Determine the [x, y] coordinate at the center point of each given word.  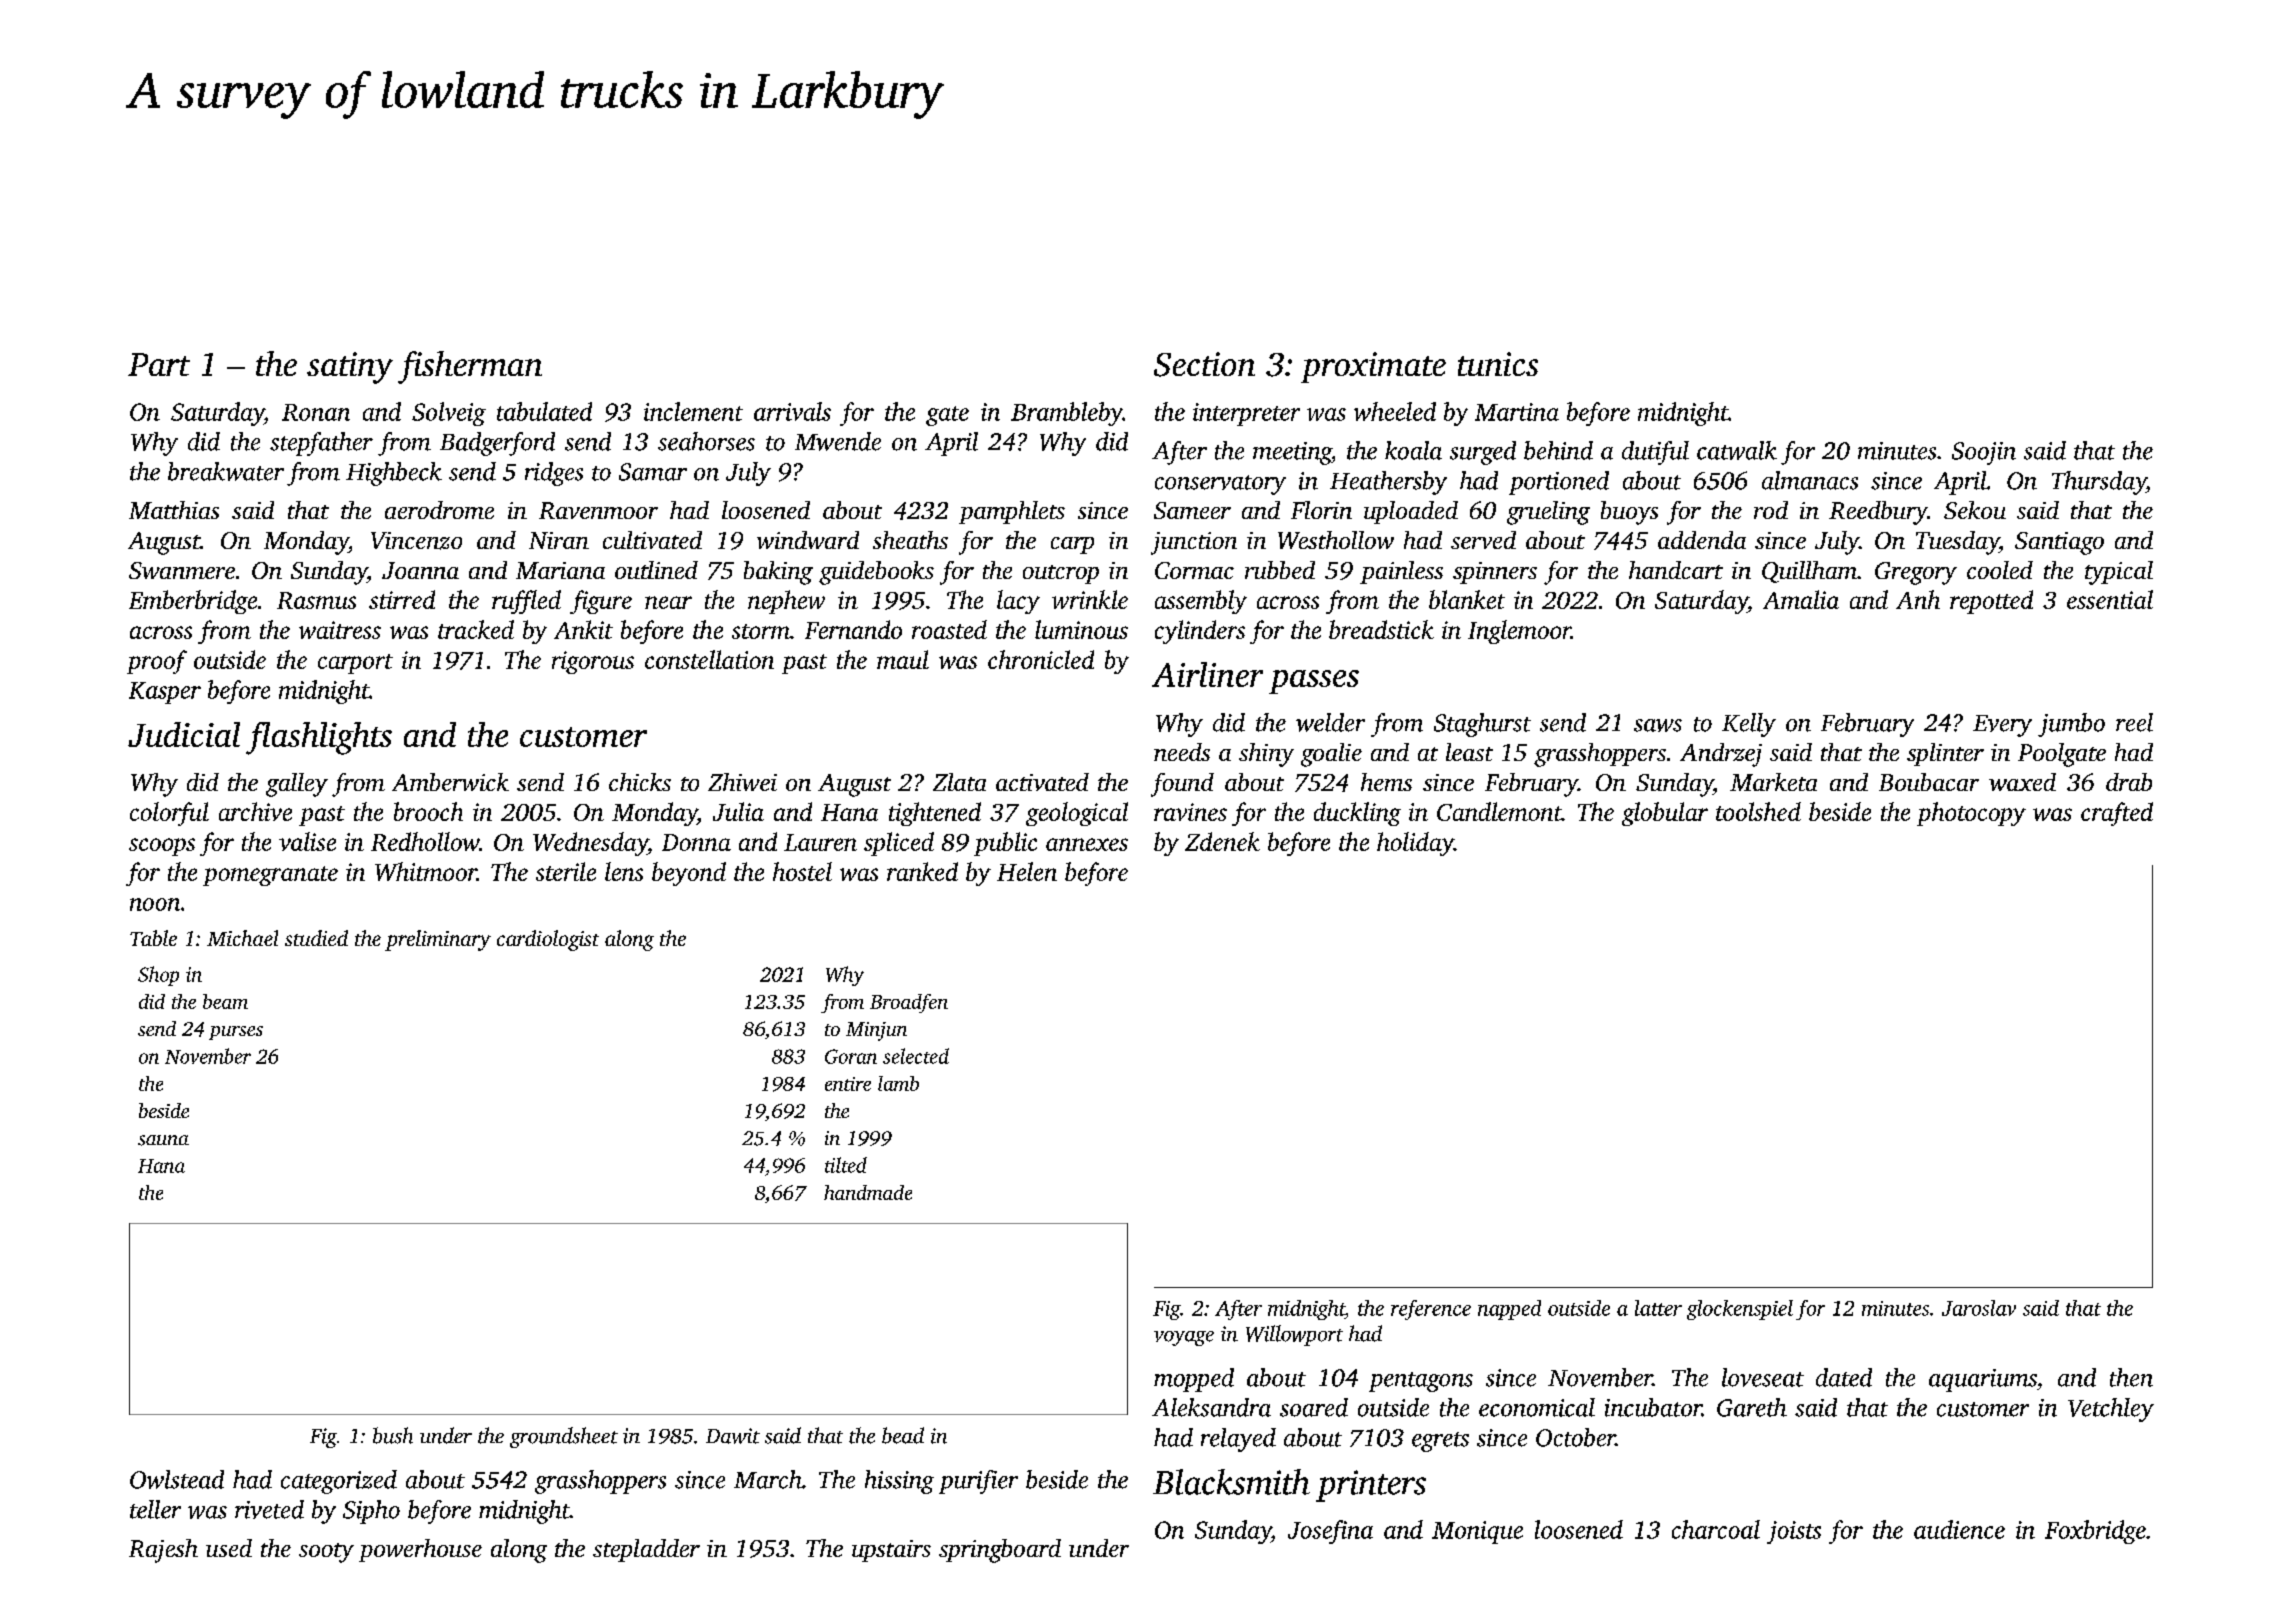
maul [903, 659]
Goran [851, 1056]
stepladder [646, 1550]
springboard [1000, 1551]
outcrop [1061, 574]
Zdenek [1222, 841]
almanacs [1810, 480]
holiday [1415, 844]
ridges [554, 474]
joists [1794, 1532]
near [668, 602]
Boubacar [1929, 782]
